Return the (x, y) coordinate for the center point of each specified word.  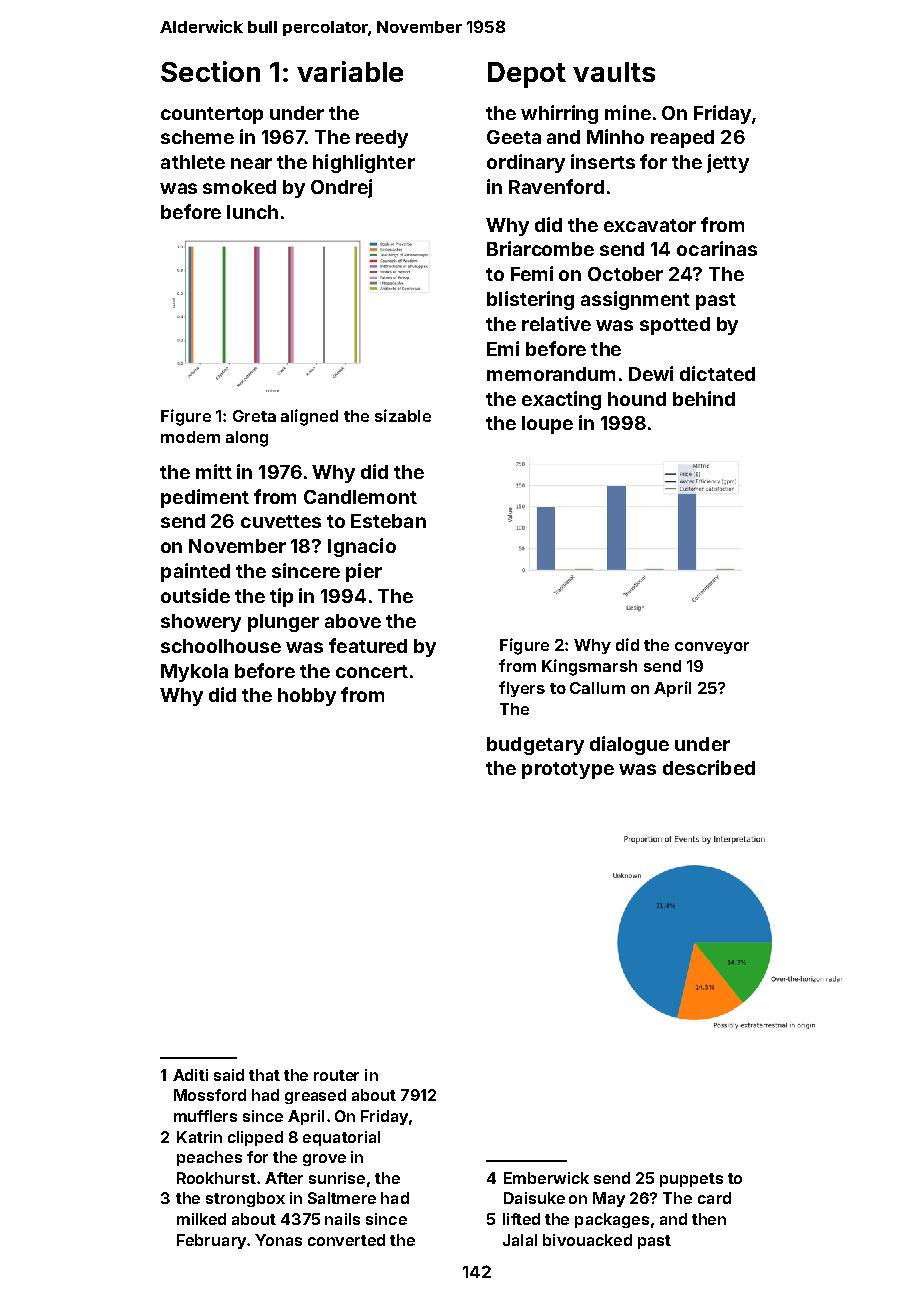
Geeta (514, 137)
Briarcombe (540, 248)
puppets (691, 1180)
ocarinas (717, 248)
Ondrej (341, 188)
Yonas (278, 1240)
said (229, 1075)
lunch (252, 212)
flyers (522, 689)
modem (190, 437)
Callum (597, 688)
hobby (307, 697)
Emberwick (546, 1178)
